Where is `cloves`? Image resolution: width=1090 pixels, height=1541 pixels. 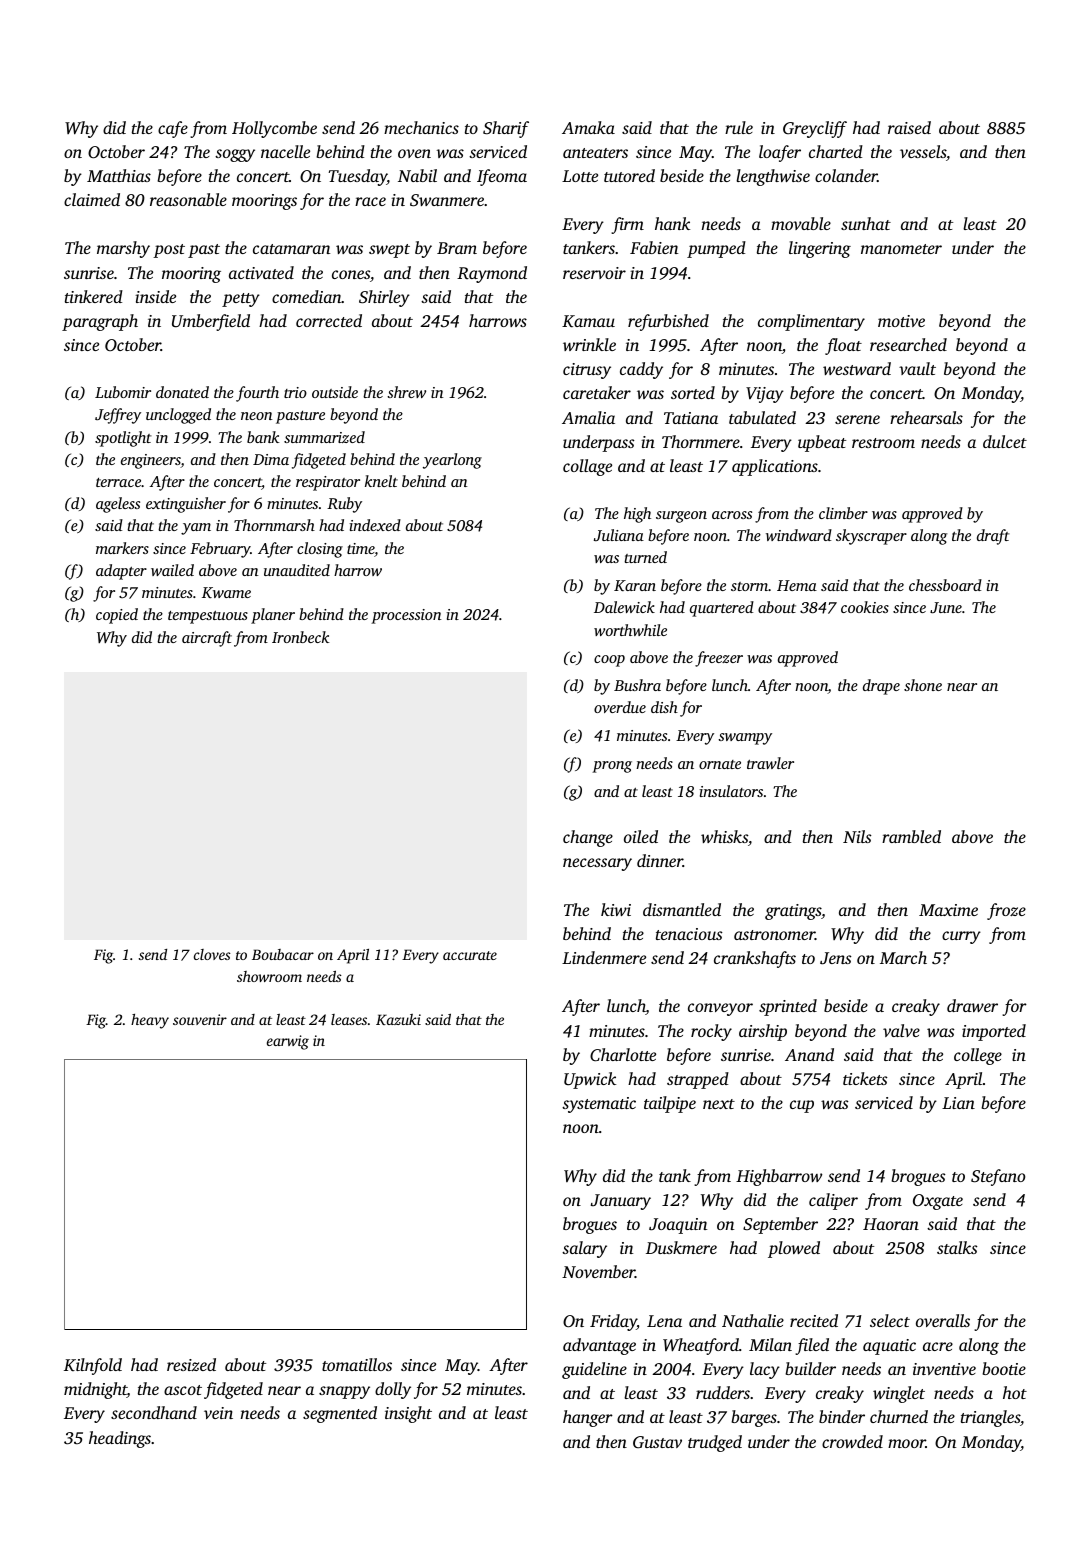 cloves is located at coordinates (212, 954).
